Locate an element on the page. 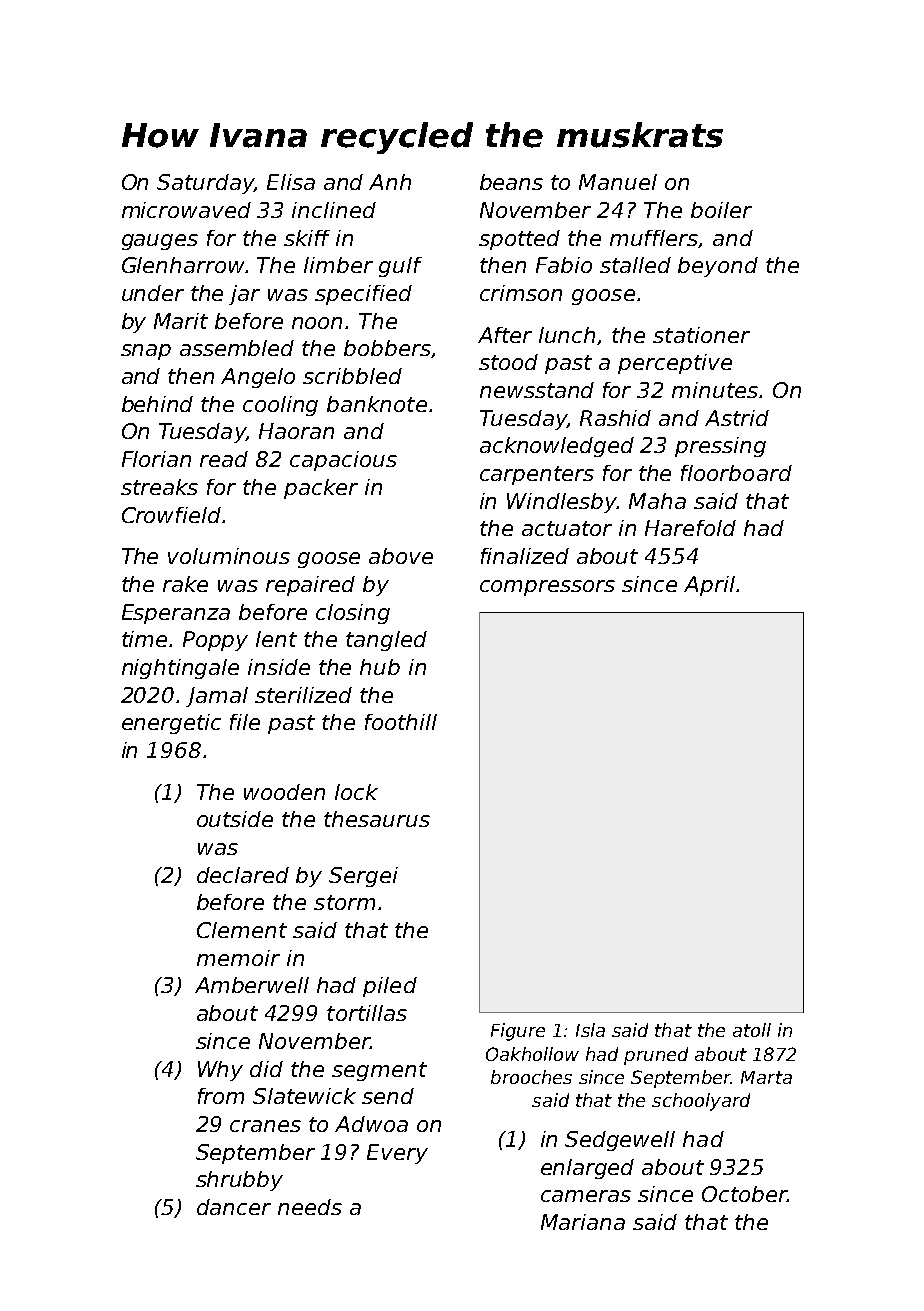  Why is located at coordinates (220, 1071).
